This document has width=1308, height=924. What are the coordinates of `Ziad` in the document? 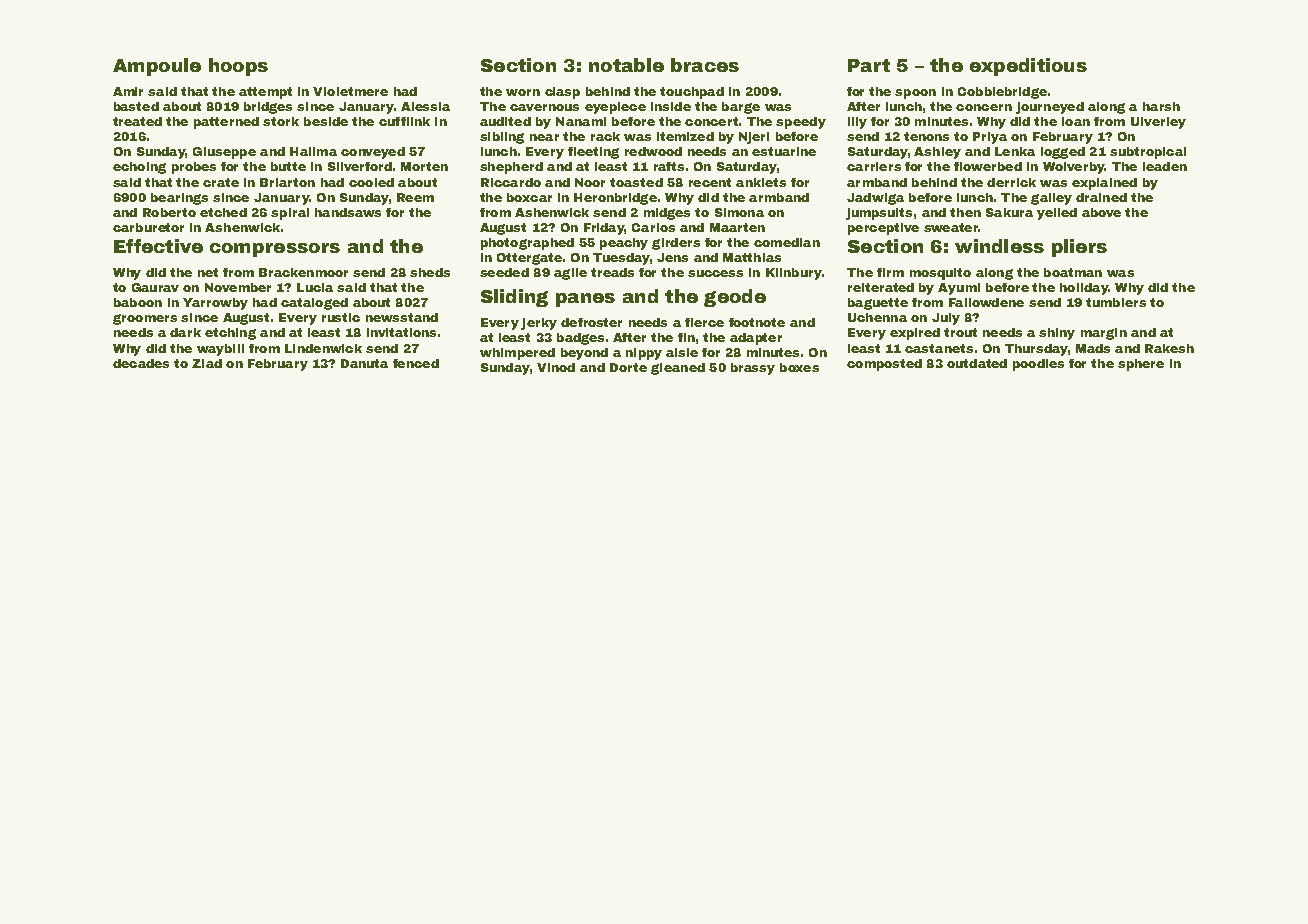 It's located at (207, 363).
